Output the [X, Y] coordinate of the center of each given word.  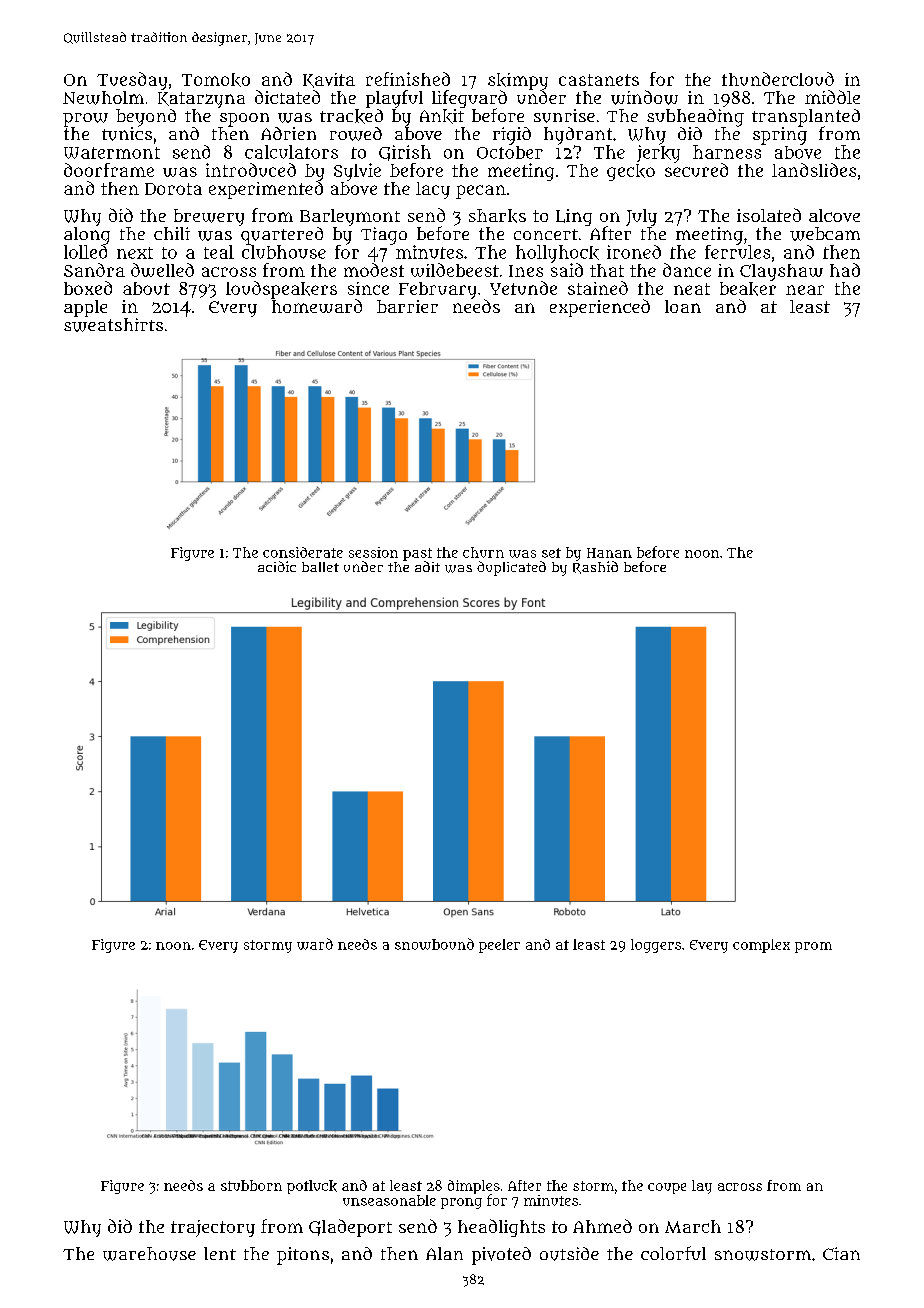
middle [832, 97]
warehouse [149, 1254]
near [805, 290]
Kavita [329, 80]
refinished [408, 79]
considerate [303, 552]
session [373, 552]
